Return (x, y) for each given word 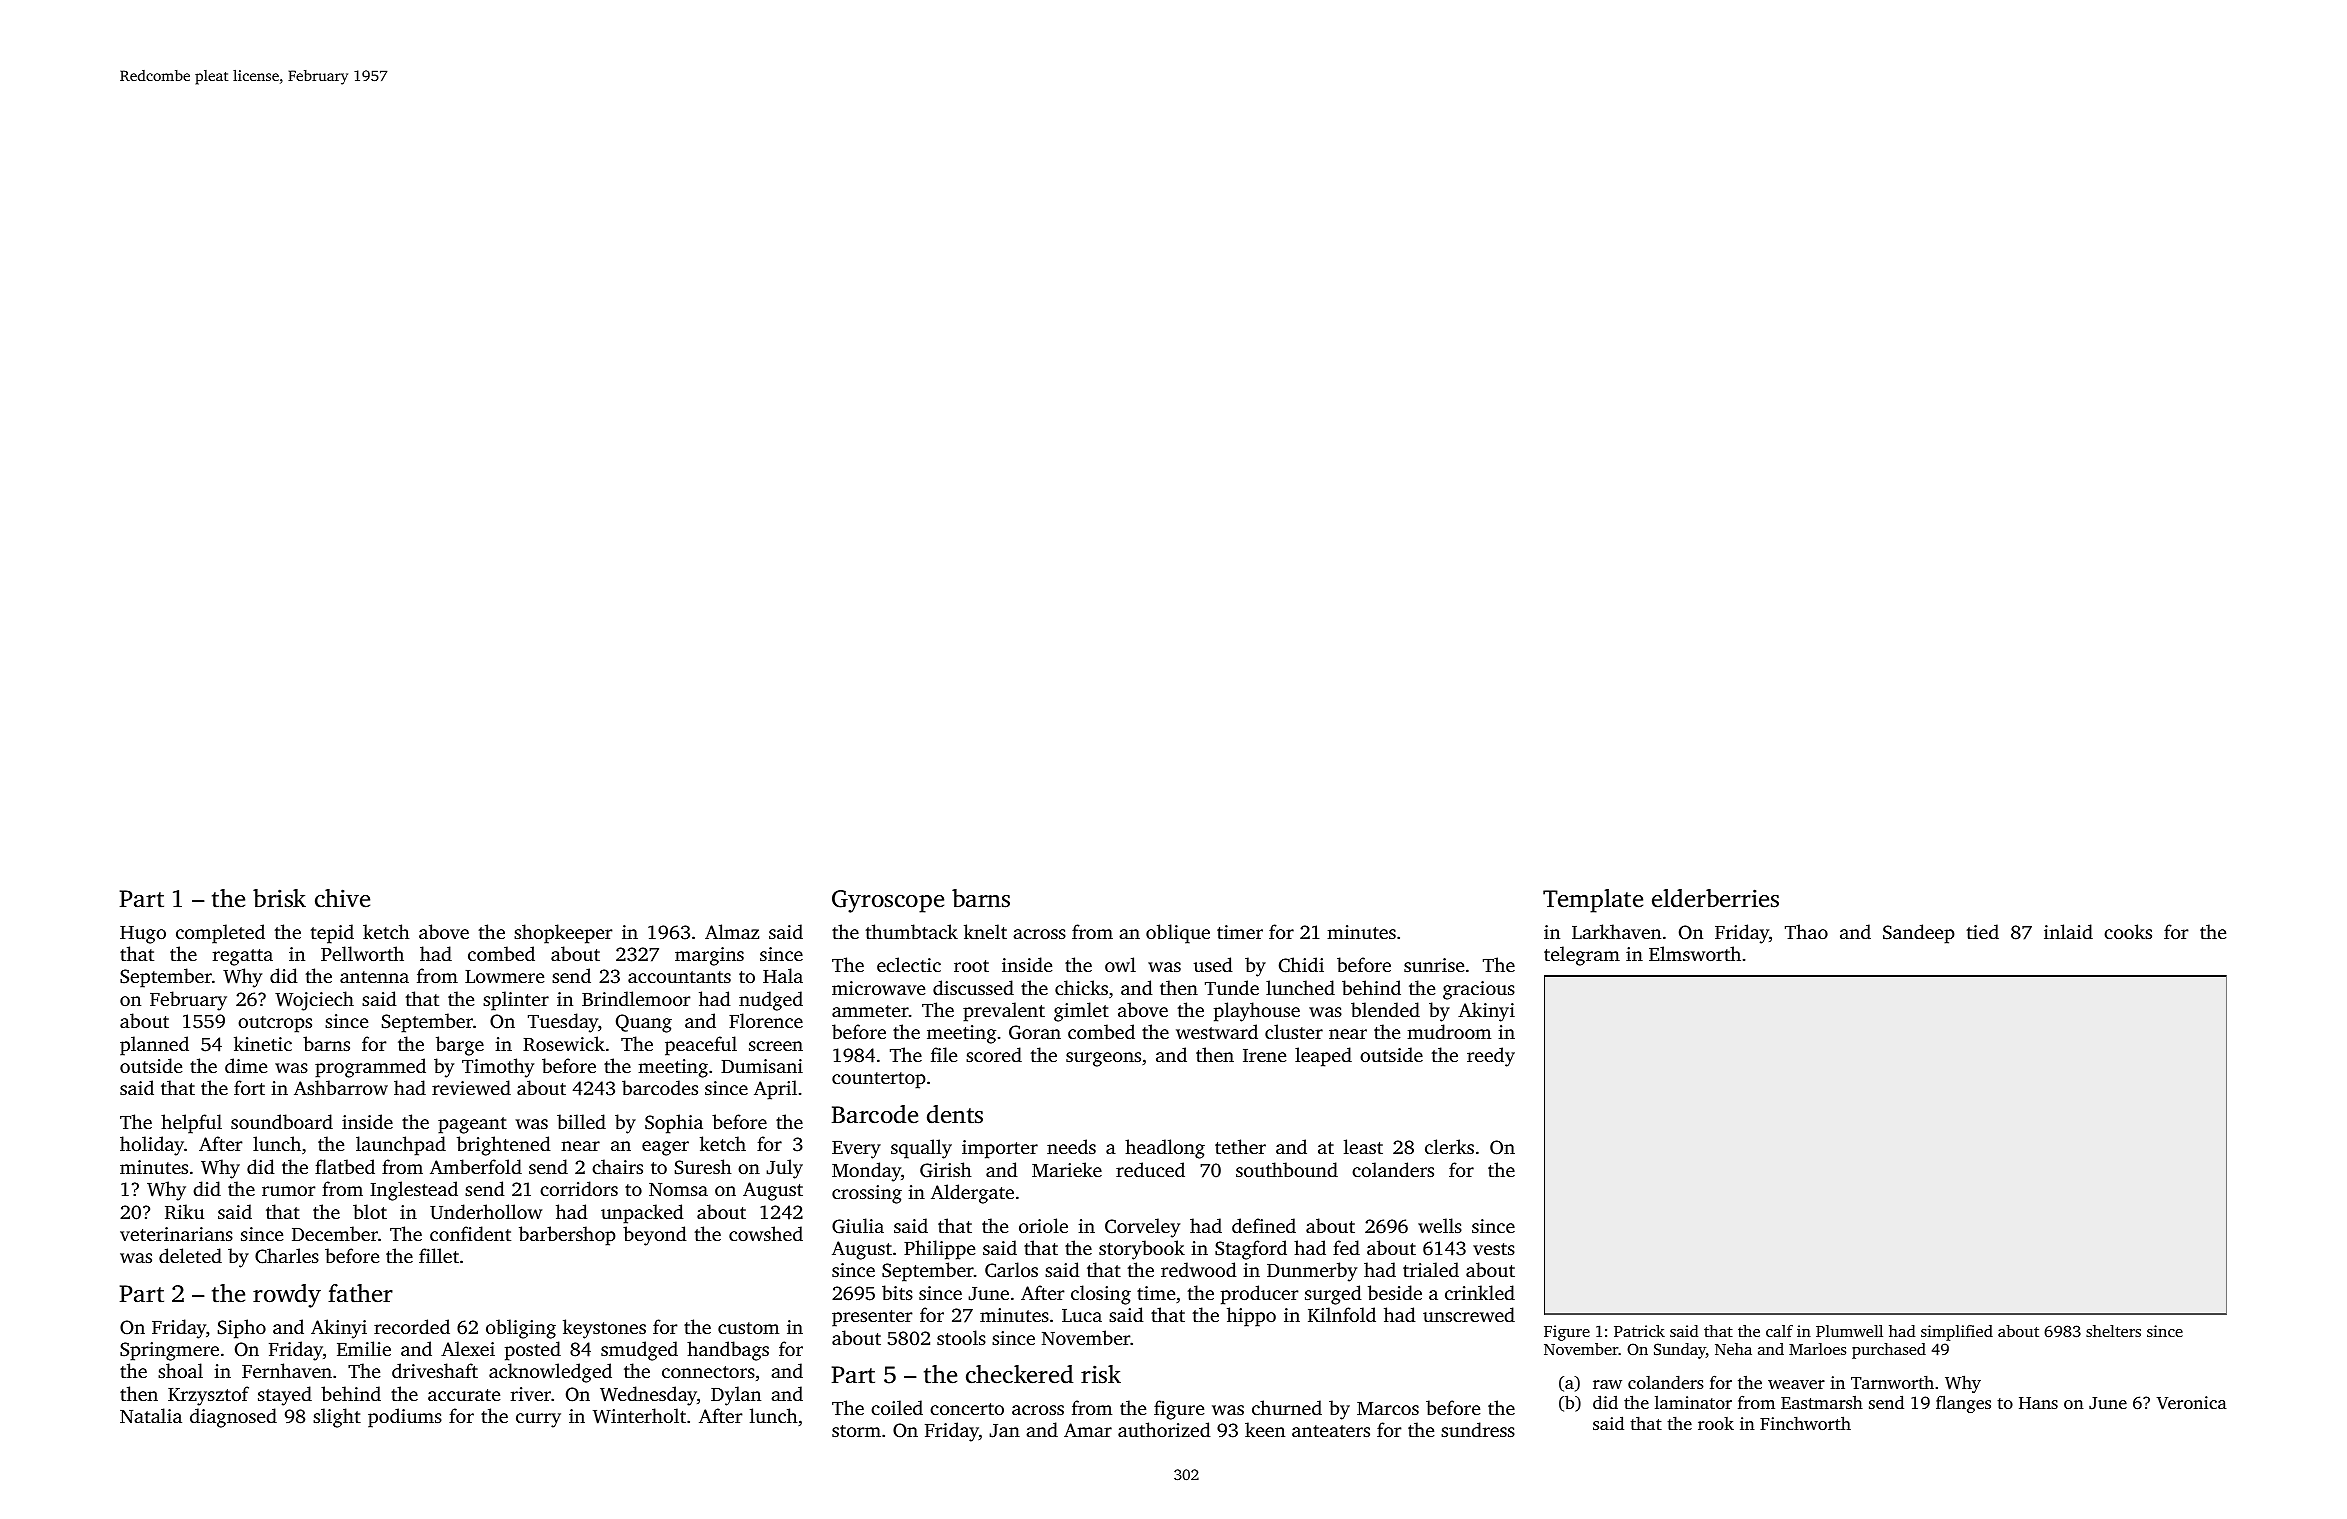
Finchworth (1805, 1423)
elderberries (1715, 898)
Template (1593, 901)
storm (856, 1431)
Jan (1004, 1431)
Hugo (143, 935)
